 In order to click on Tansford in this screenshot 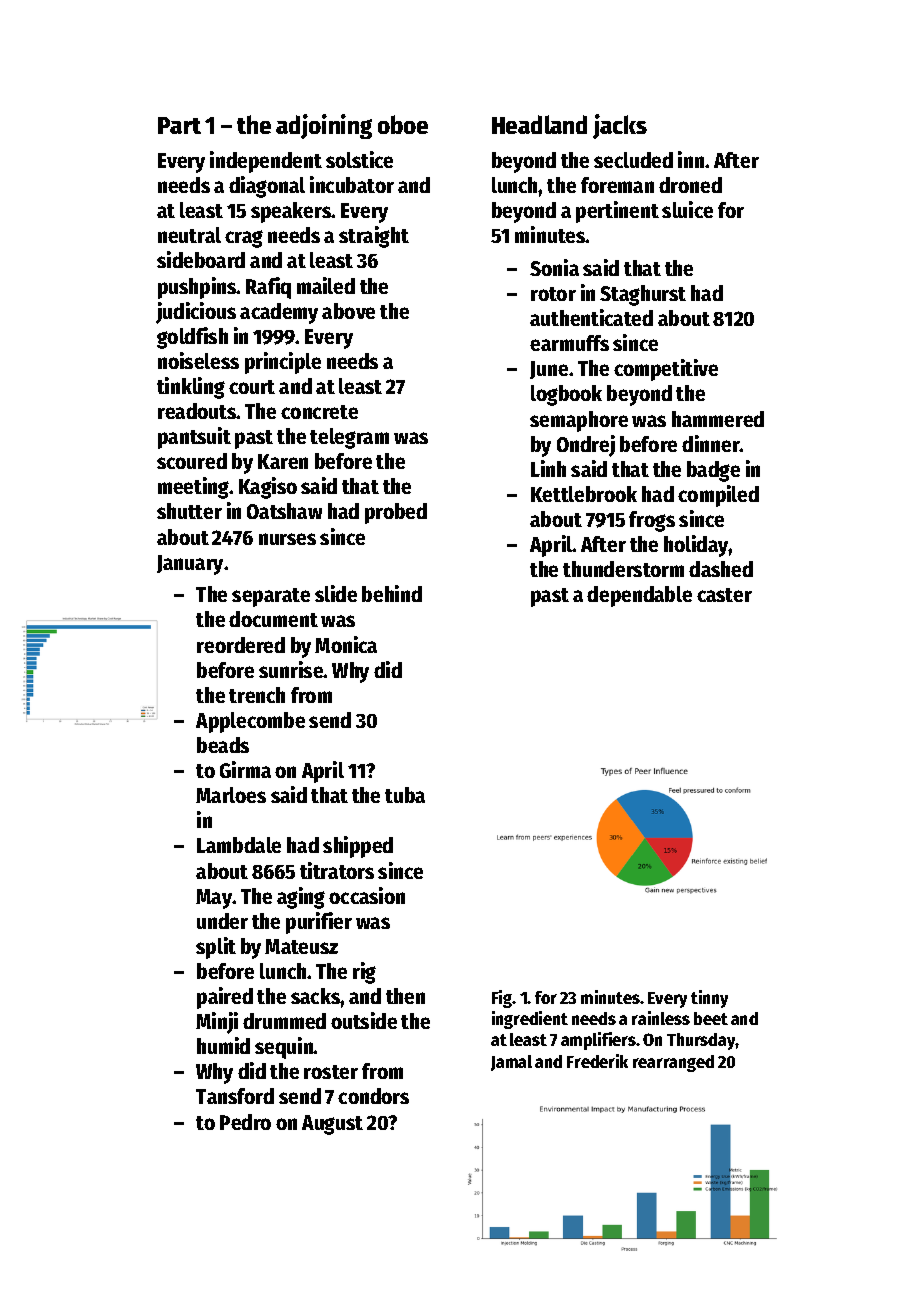, I will do `click(235, 1096)`.
